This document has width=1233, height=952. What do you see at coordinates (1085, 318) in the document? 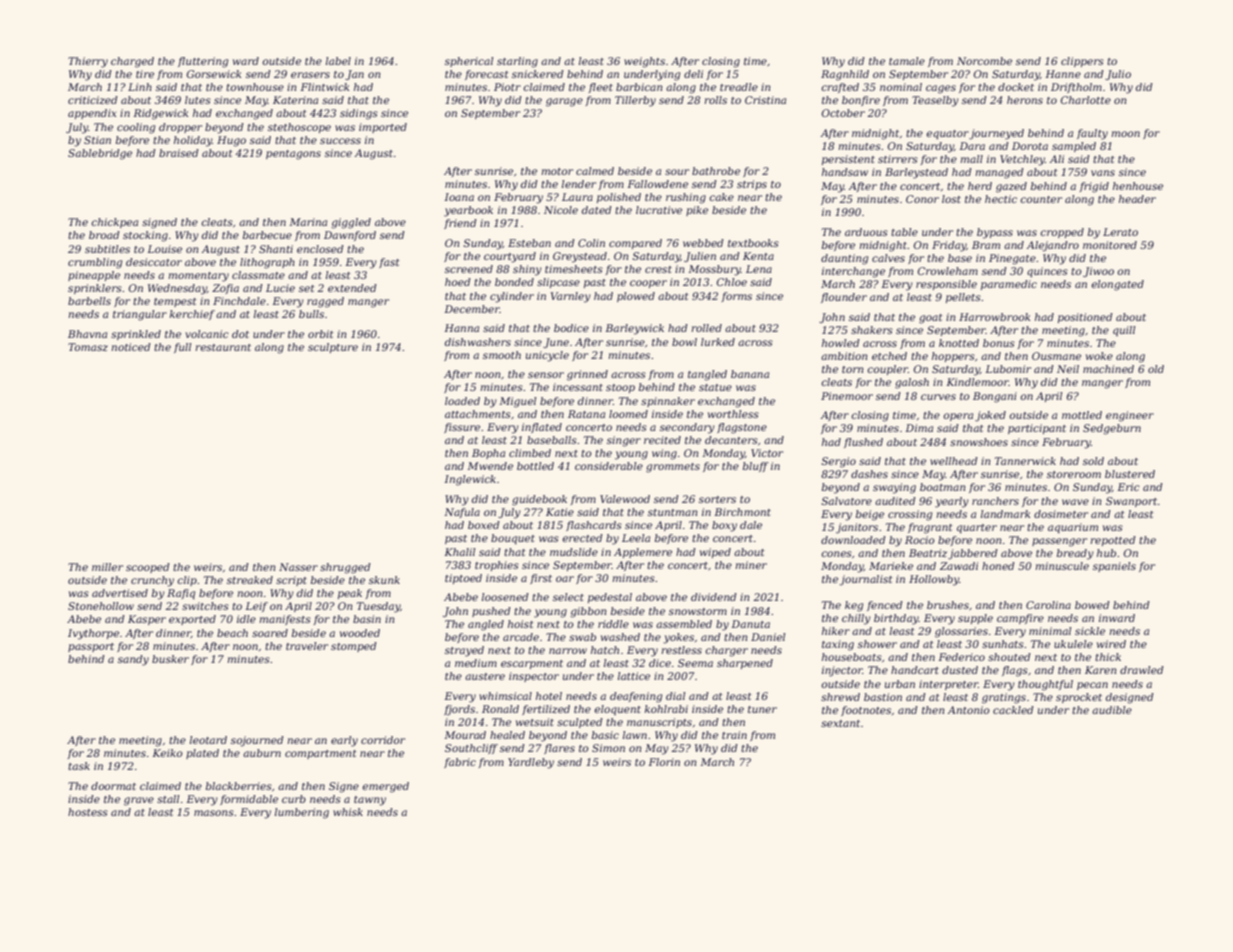
I see `positioned` at bounding box center [1085, 318].
